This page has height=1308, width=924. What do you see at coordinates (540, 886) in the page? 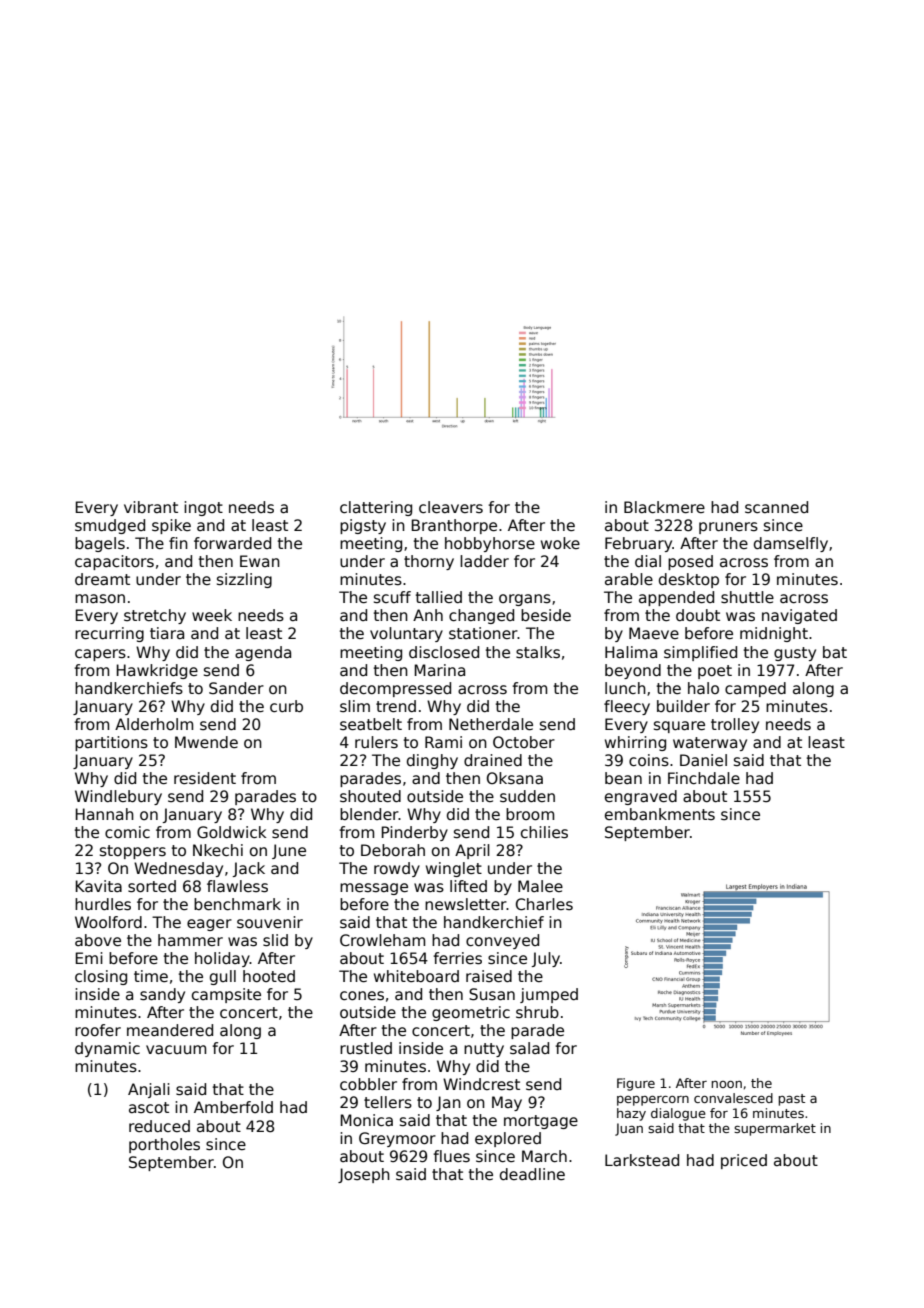
I see `Malee` at bounding box center [540, 886].
